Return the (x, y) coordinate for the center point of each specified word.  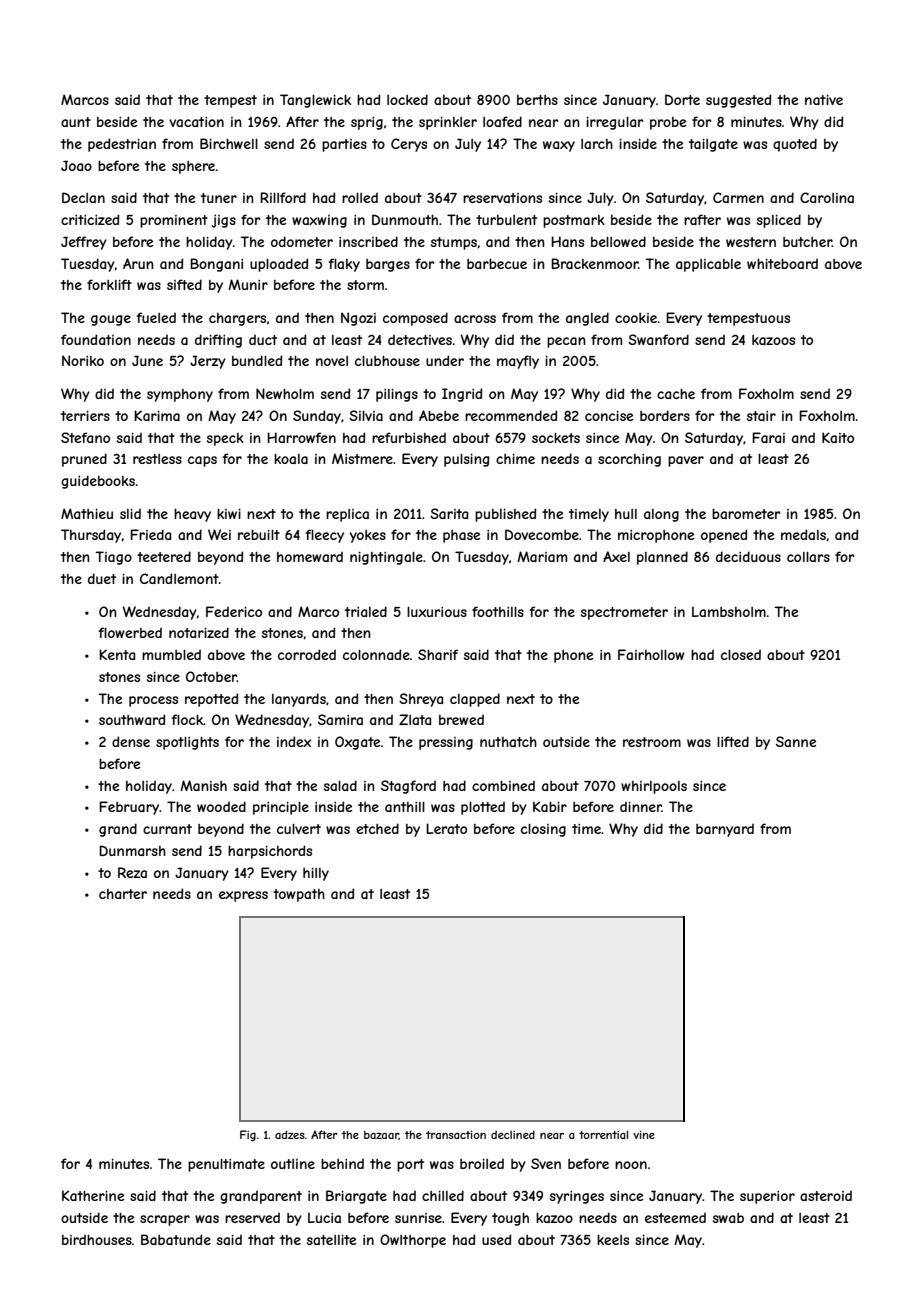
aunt (76, 122)
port (410, 1165)
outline (293, 1164)
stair (761, 416)
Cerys (409, 145)
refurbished (409, 437)
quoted (795, 145)
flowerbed (130, 632)
